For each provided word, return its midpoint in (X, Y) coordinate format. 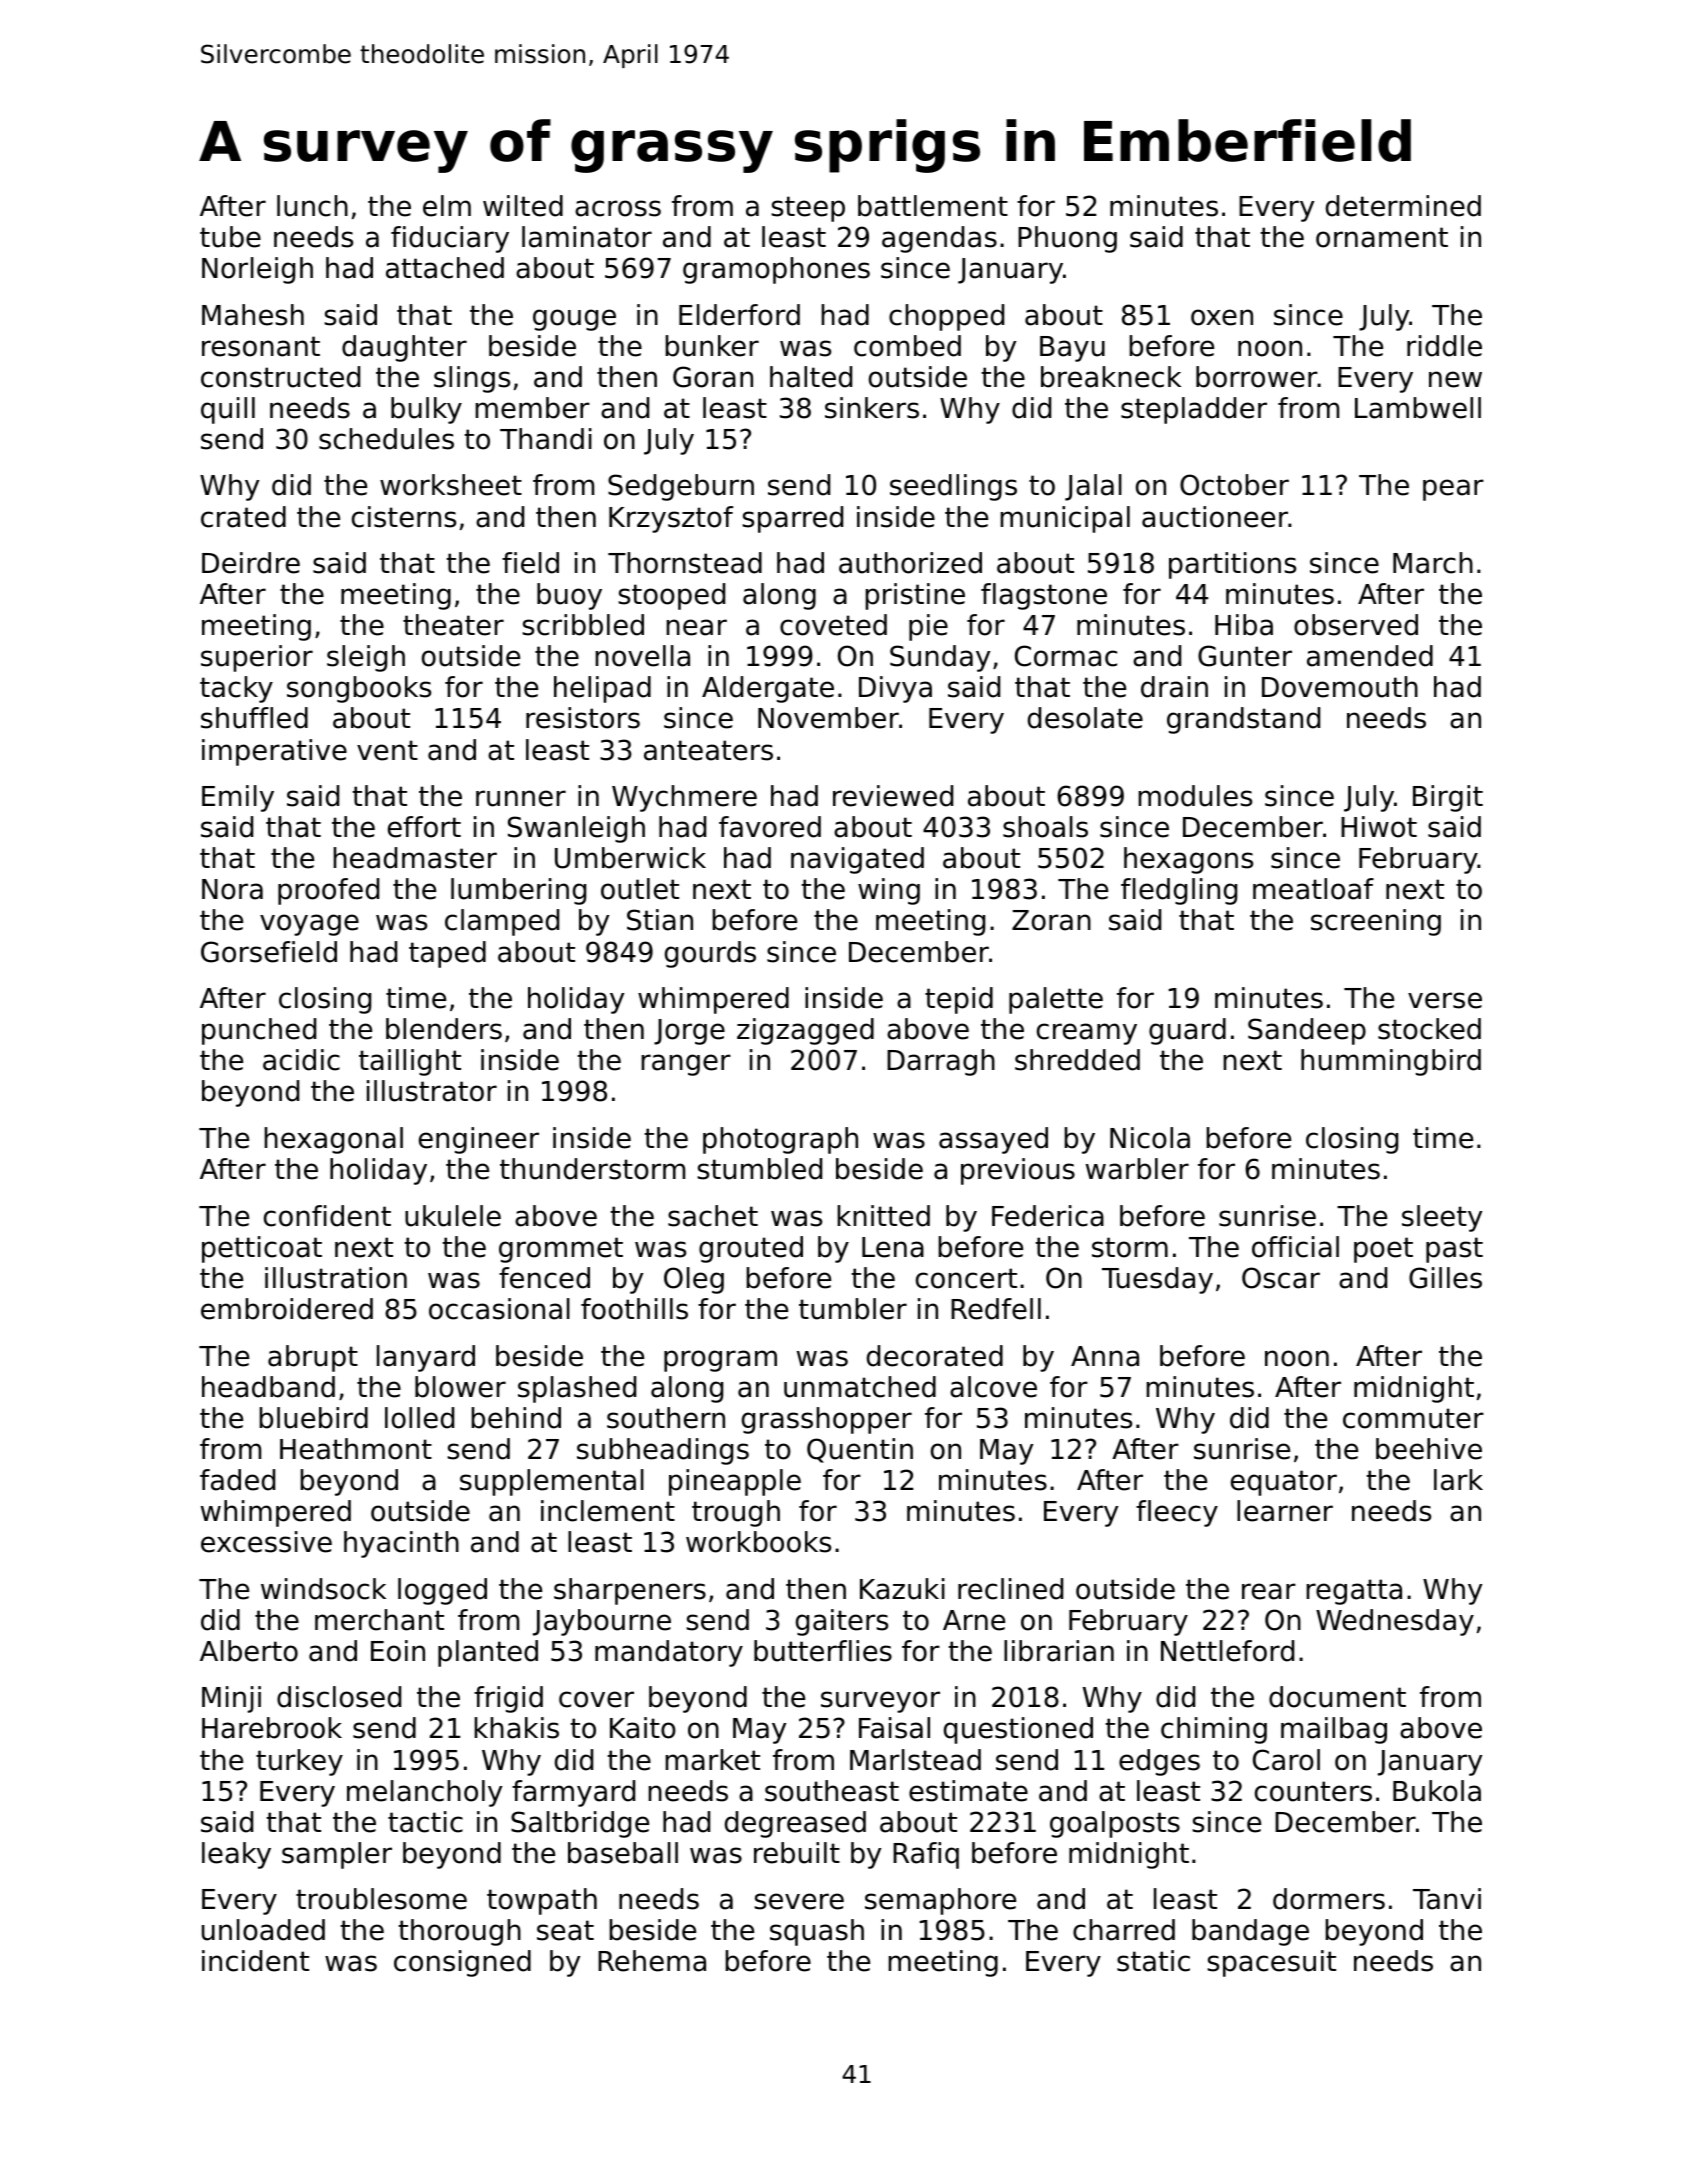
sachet (713, 1216)
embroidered (287, 1309)
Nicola (1150, 1138)
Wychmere (684, 798)
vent (387, 750)
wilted (523, 206)
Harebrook (272, 1728)
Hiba (1244, 625)
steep (808, 209)
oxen (1222, 317)
